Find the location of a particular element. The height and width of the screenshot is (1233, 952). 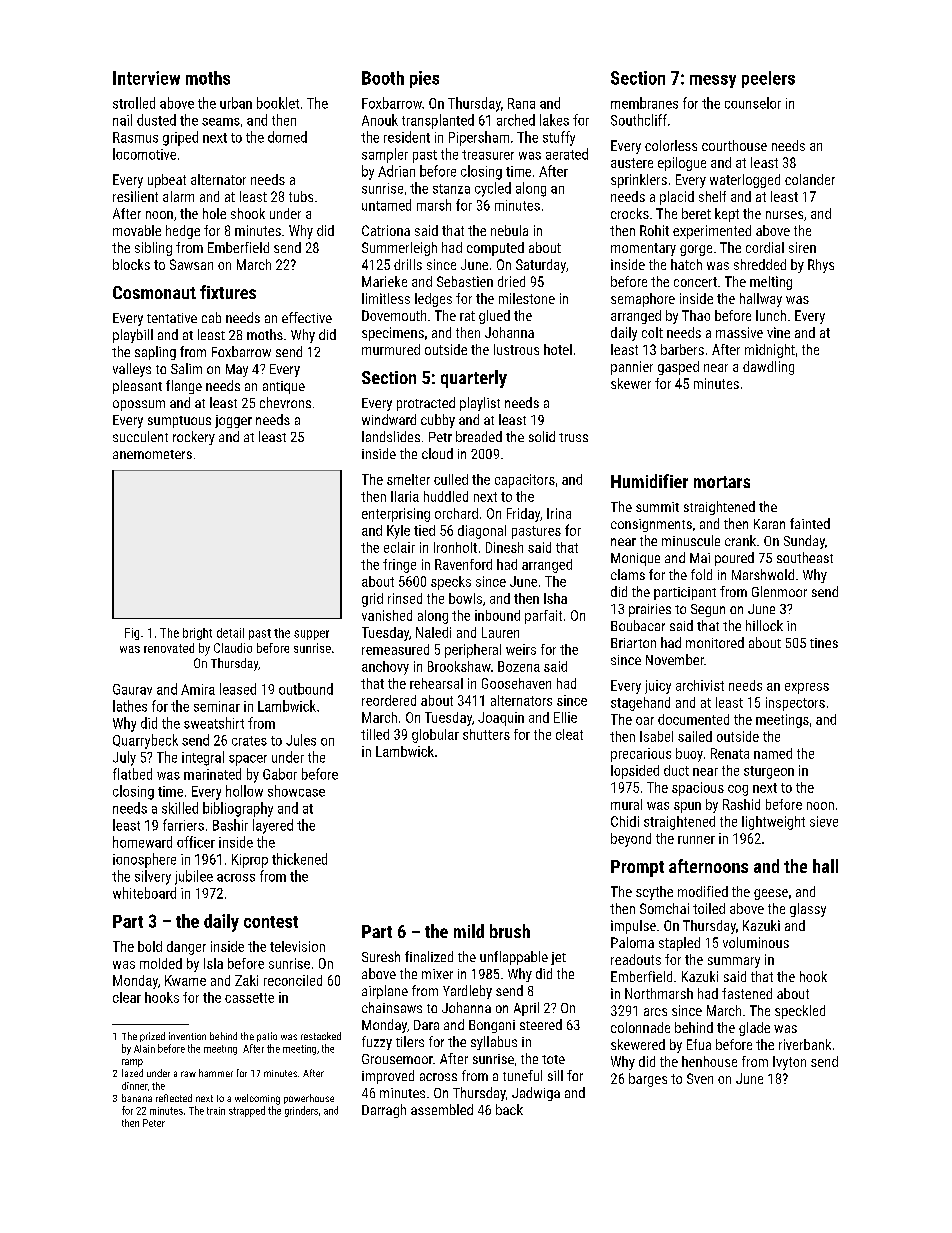

Rana is located at coordinates (521, 103).
